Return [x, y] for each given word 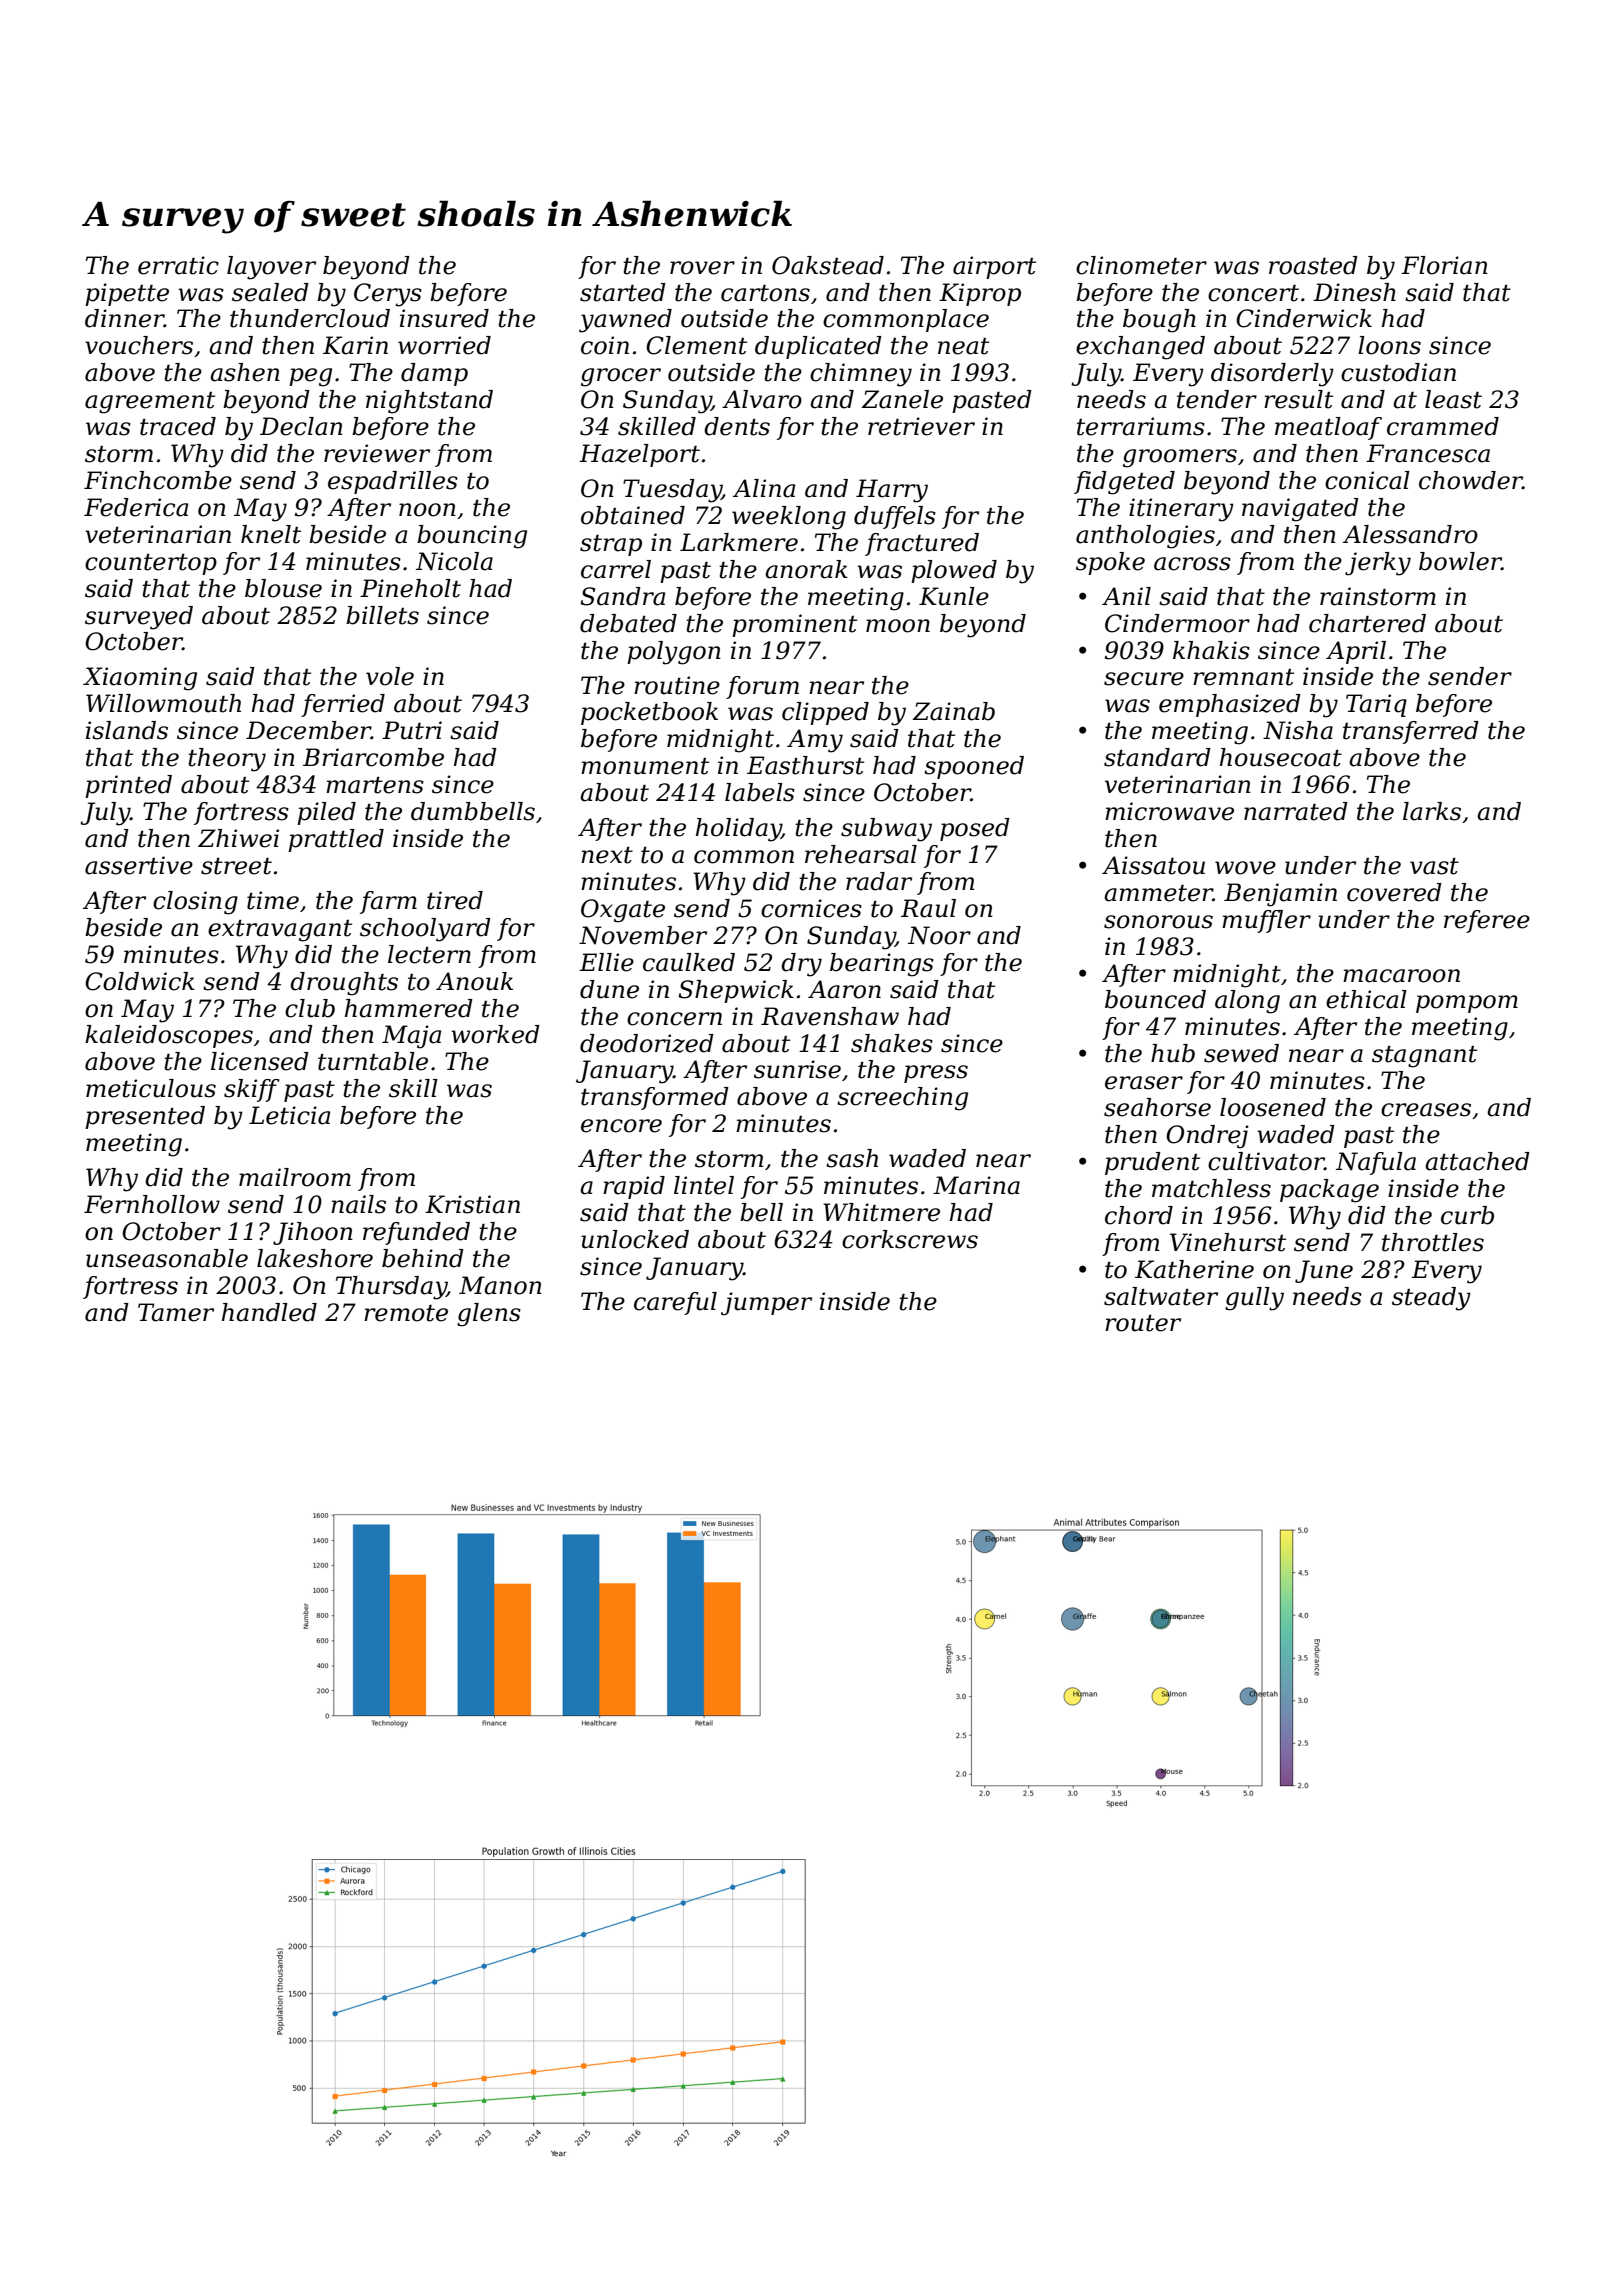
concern [674, 1019]
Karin [355, 345]
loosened [1273, 1107]
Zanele [902, 399]
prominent [794, 625]
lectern [429, 954]
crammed [1443, 426]
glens [489, 1315]
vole [390, 676]
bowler [1460, 561]
